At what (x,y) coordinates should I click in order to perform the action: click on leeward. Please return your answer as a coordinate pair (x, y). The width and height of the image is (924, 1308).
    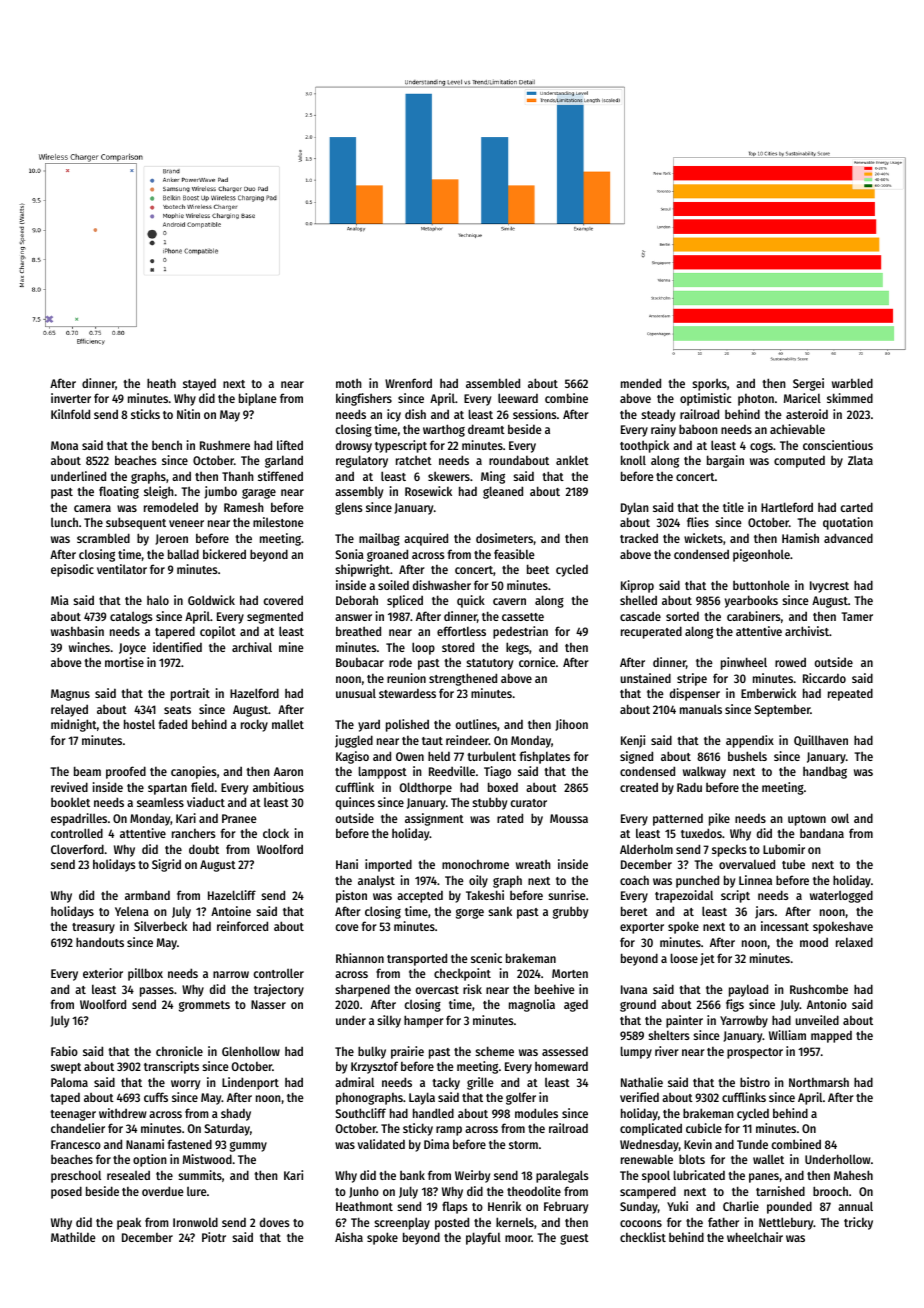
    Looking at the image, I should click on (518, 398).
